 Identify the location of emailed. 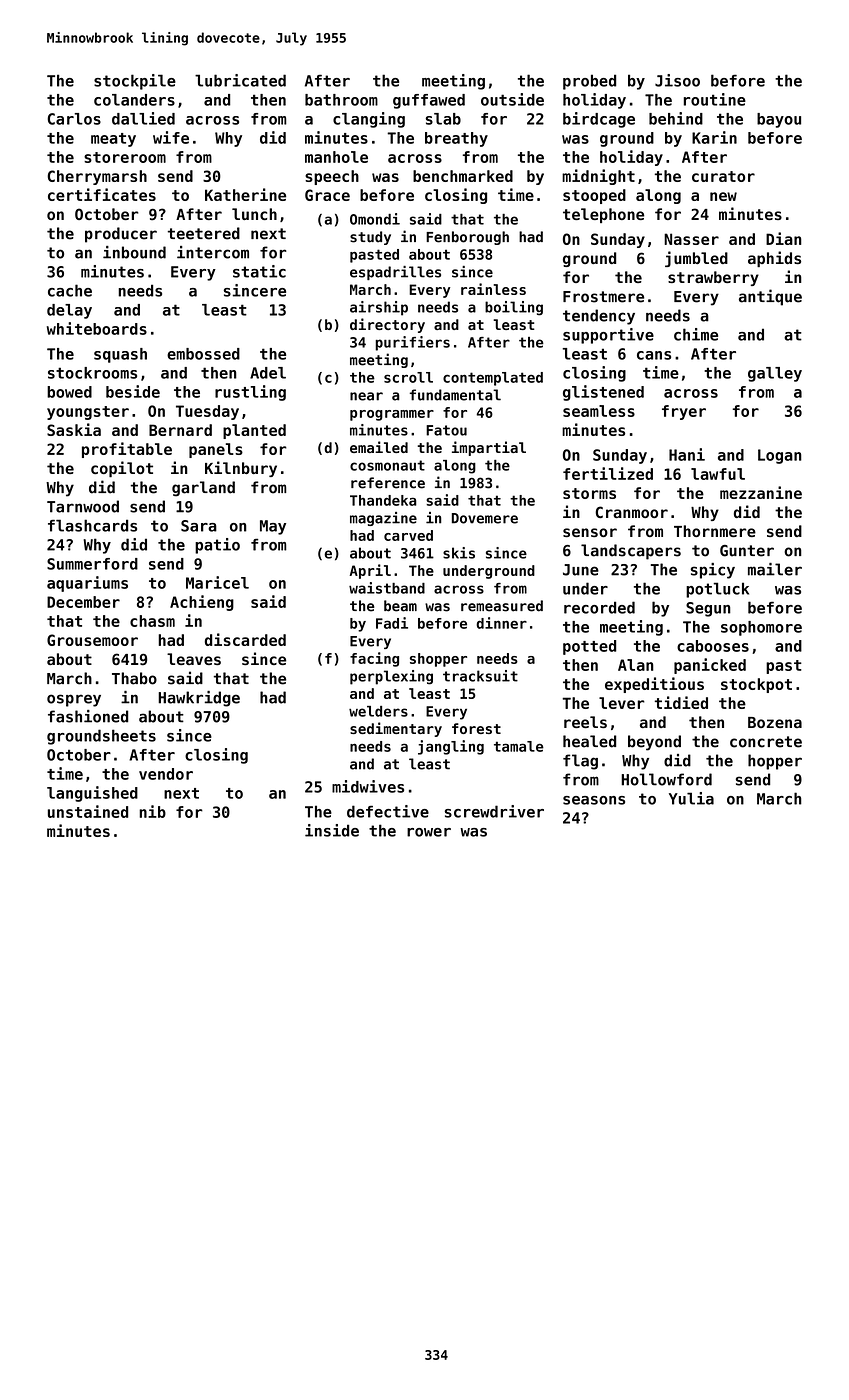
(379, 447).
